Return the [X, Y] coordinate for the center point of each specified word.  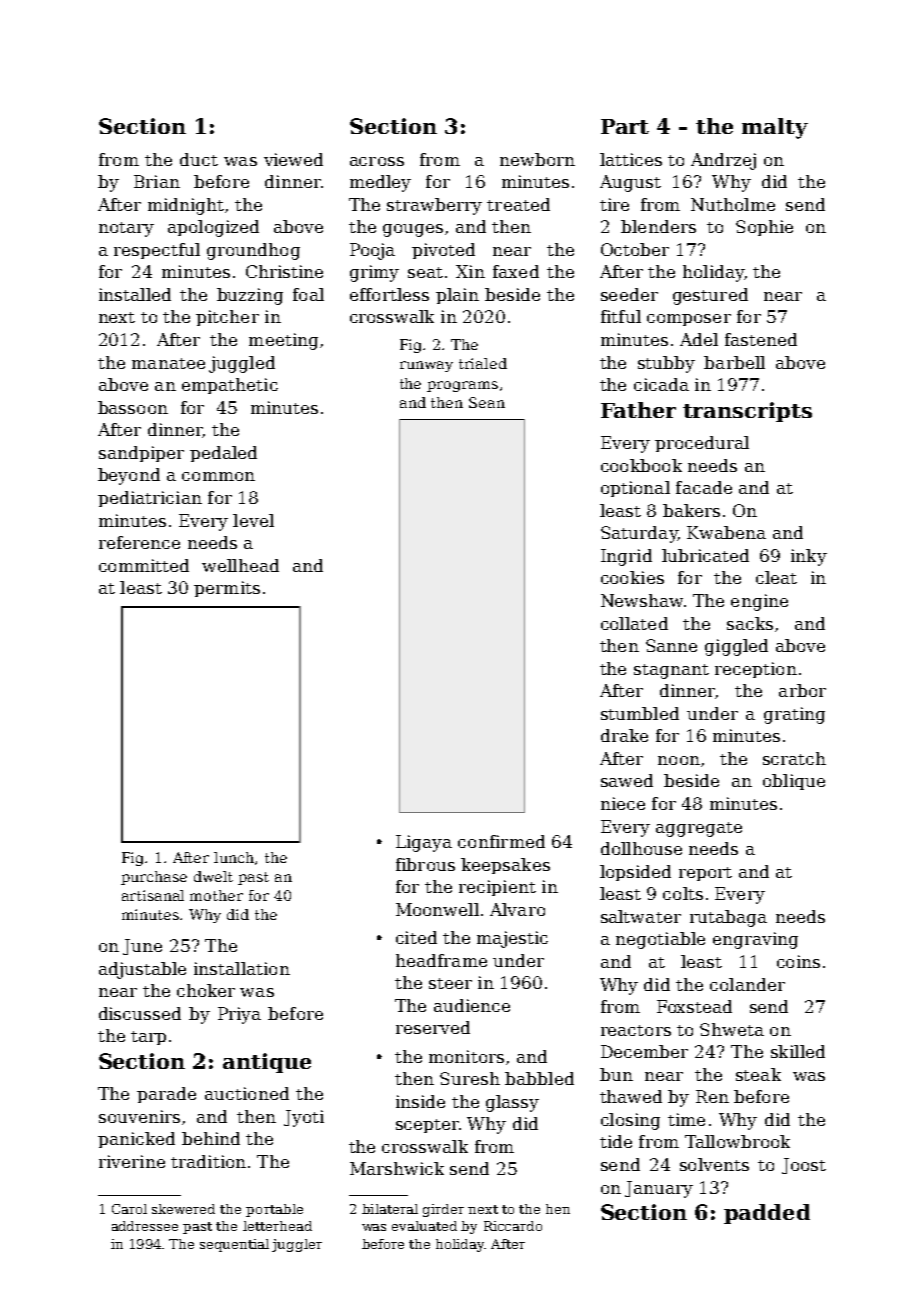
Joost [804, 1166]
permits [227, 589]
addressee [145, 1226]
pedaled [223, 454]
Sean [487, 402]
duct [199, 159]
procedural [702, 444]
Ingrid [626, 557]
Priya [239, 1015]
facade [704, 487]
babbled [539, 1078]
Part [625, 126]
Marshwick [397, 1168]
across [377, 161]
